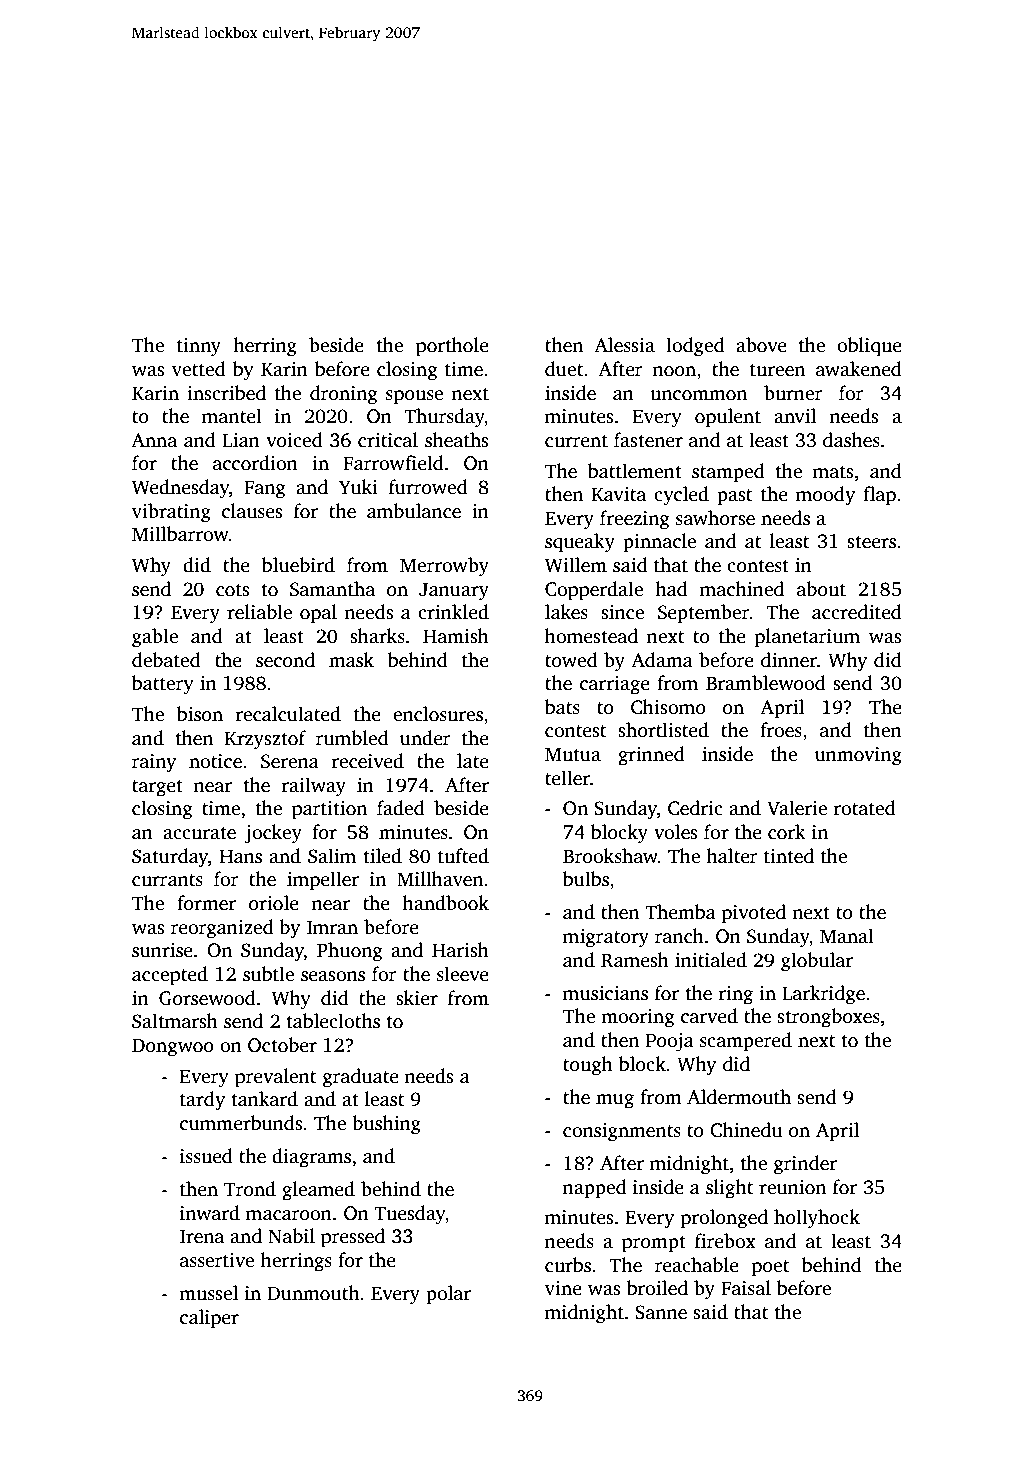 The width and height of the screenshot is (1034, 1469). What do you see at coordinates (568, 1265) in the screenshot?
I see `curbs` at bounding box center [568, 1265].
